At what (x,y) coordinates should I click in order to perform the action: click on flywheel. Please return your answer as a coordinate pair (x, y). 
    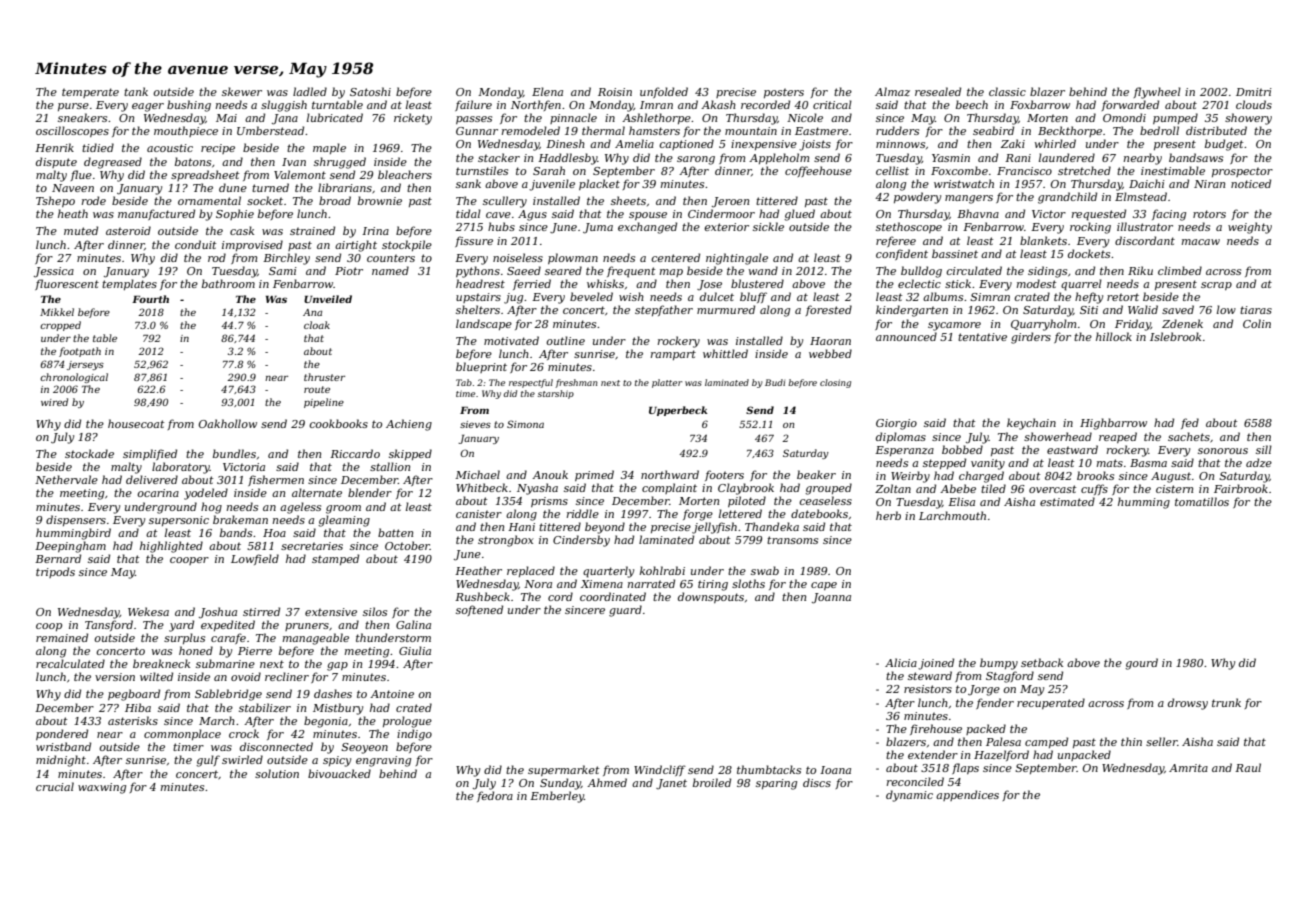
    Looking at the image, I should click on (1157, 93).
